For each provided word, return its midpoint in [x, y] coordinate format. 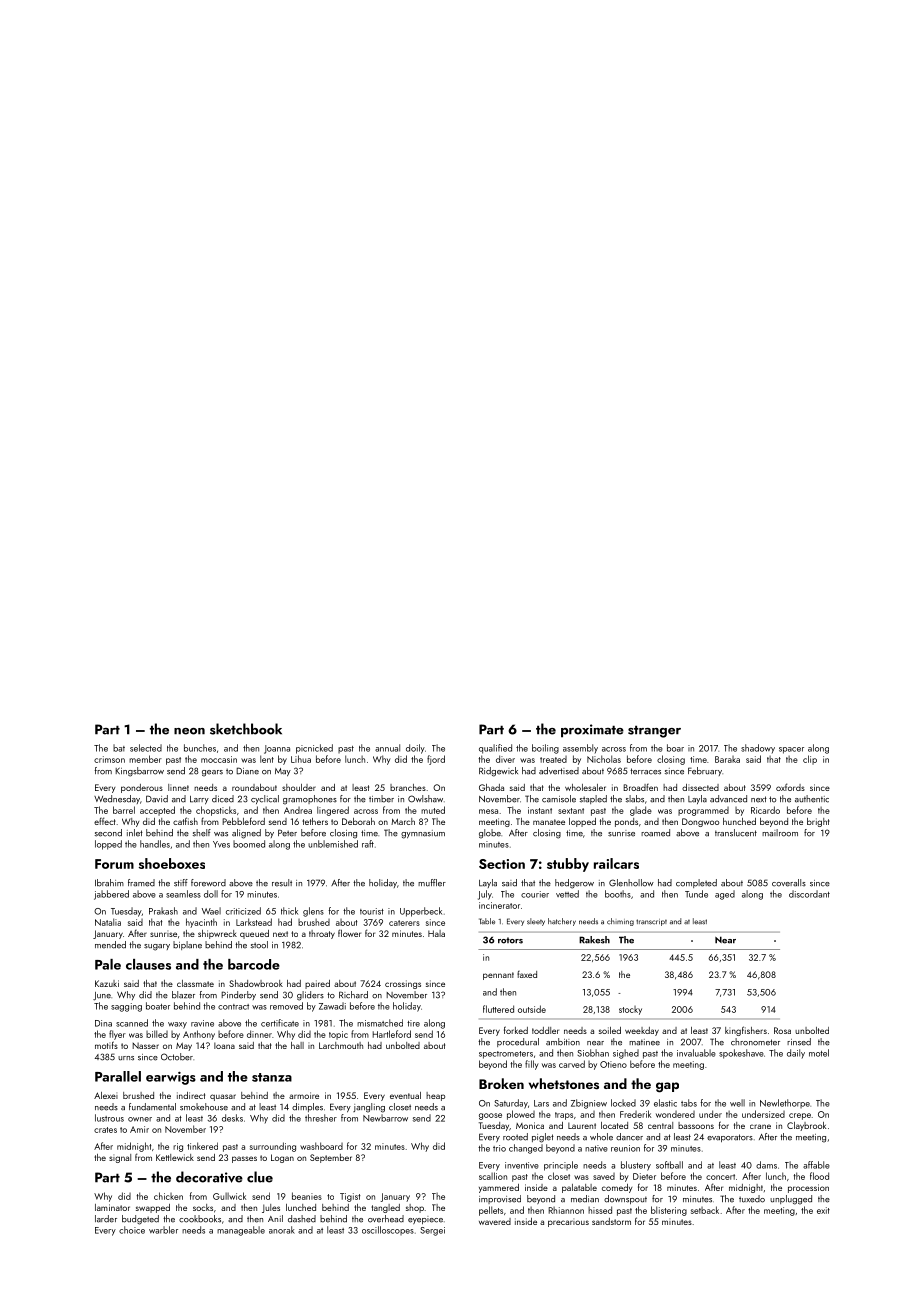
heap [435, 1096]
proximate [592, 731]
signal [120, 1158]
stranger [654, 731]
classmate [195, 983]
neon [189, 731]
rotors [510, 940]
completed [696, 883]
